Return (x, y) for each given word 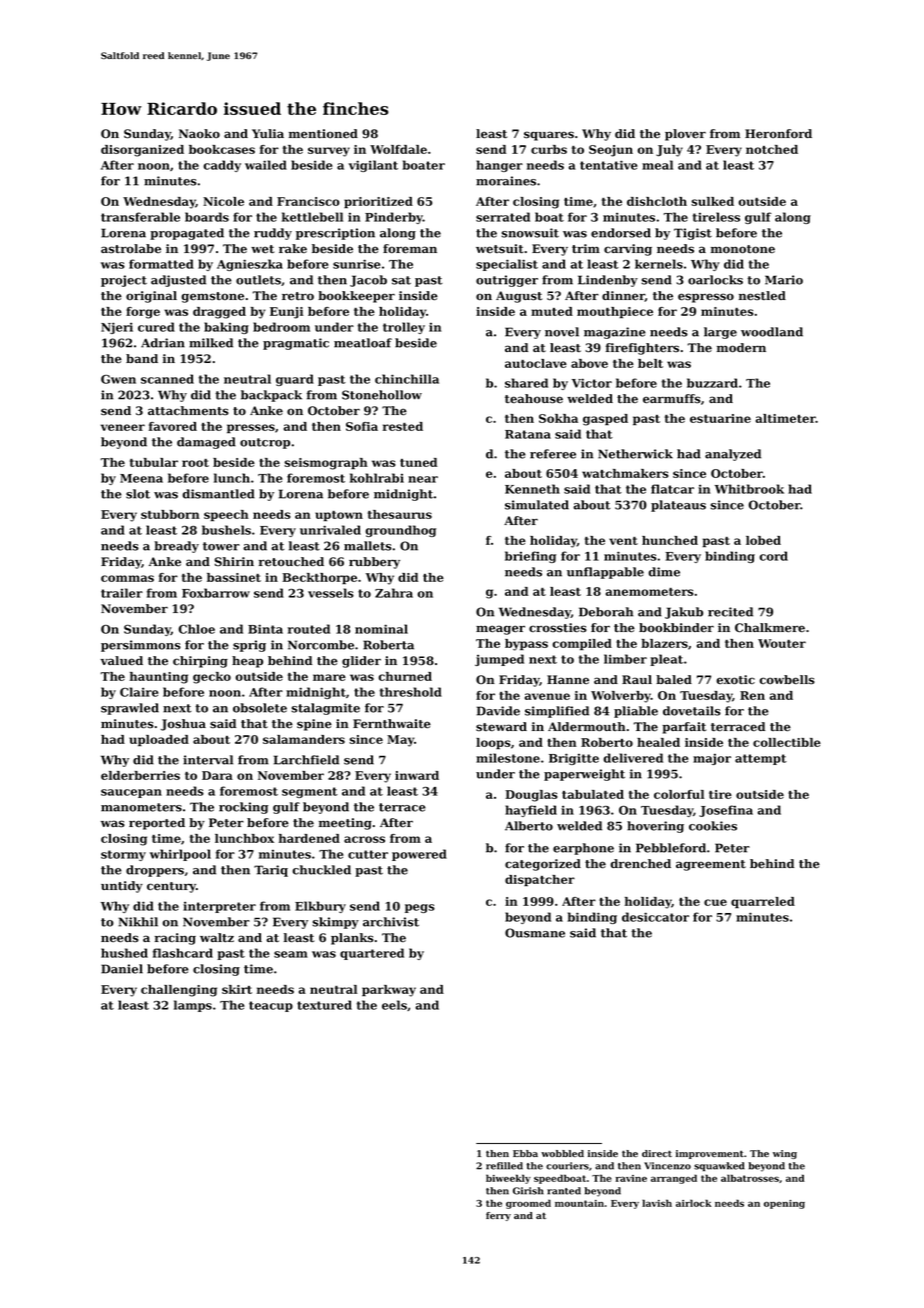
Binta (265, 629)
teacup (271, 1006)
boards (207, 217)
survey (329, 152)
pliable (636, 712)
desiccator (655, 917)
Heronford (778, 134)
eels (394, 1005)
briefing (530, 557)
